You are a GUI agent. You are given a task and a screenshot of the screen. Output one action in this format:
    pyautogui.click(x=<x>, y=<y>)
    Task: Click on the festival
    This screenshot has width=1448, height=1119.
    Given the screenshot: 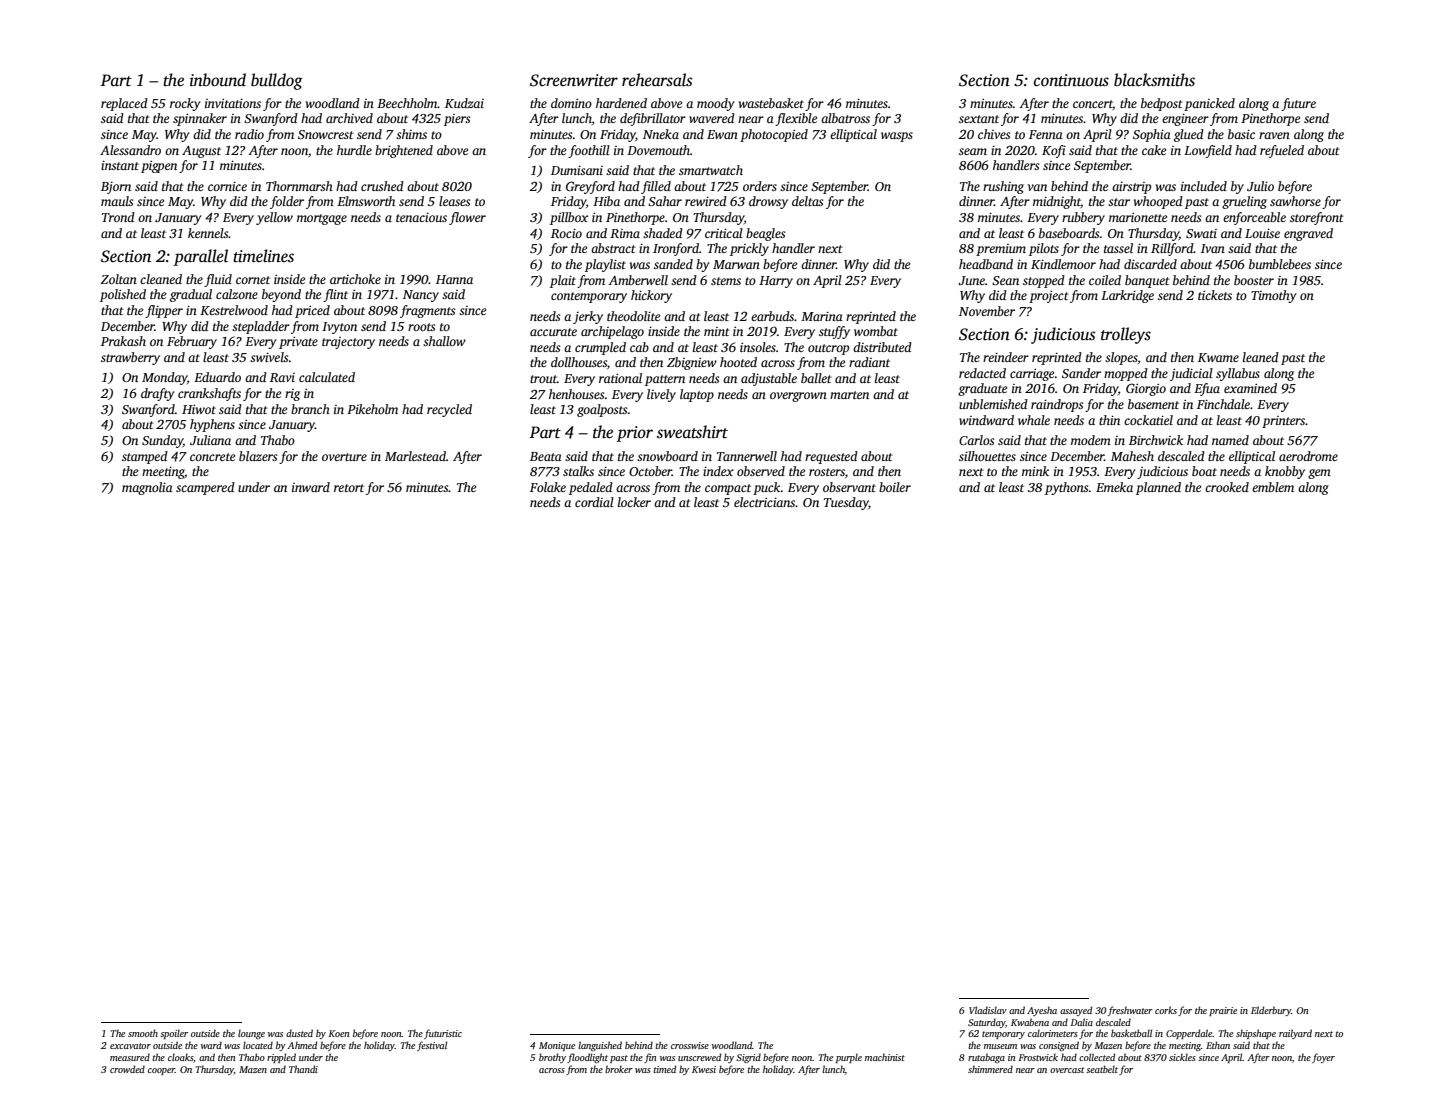 What is the action you would take?
    pyautogui.click(x=432, y=1046)
